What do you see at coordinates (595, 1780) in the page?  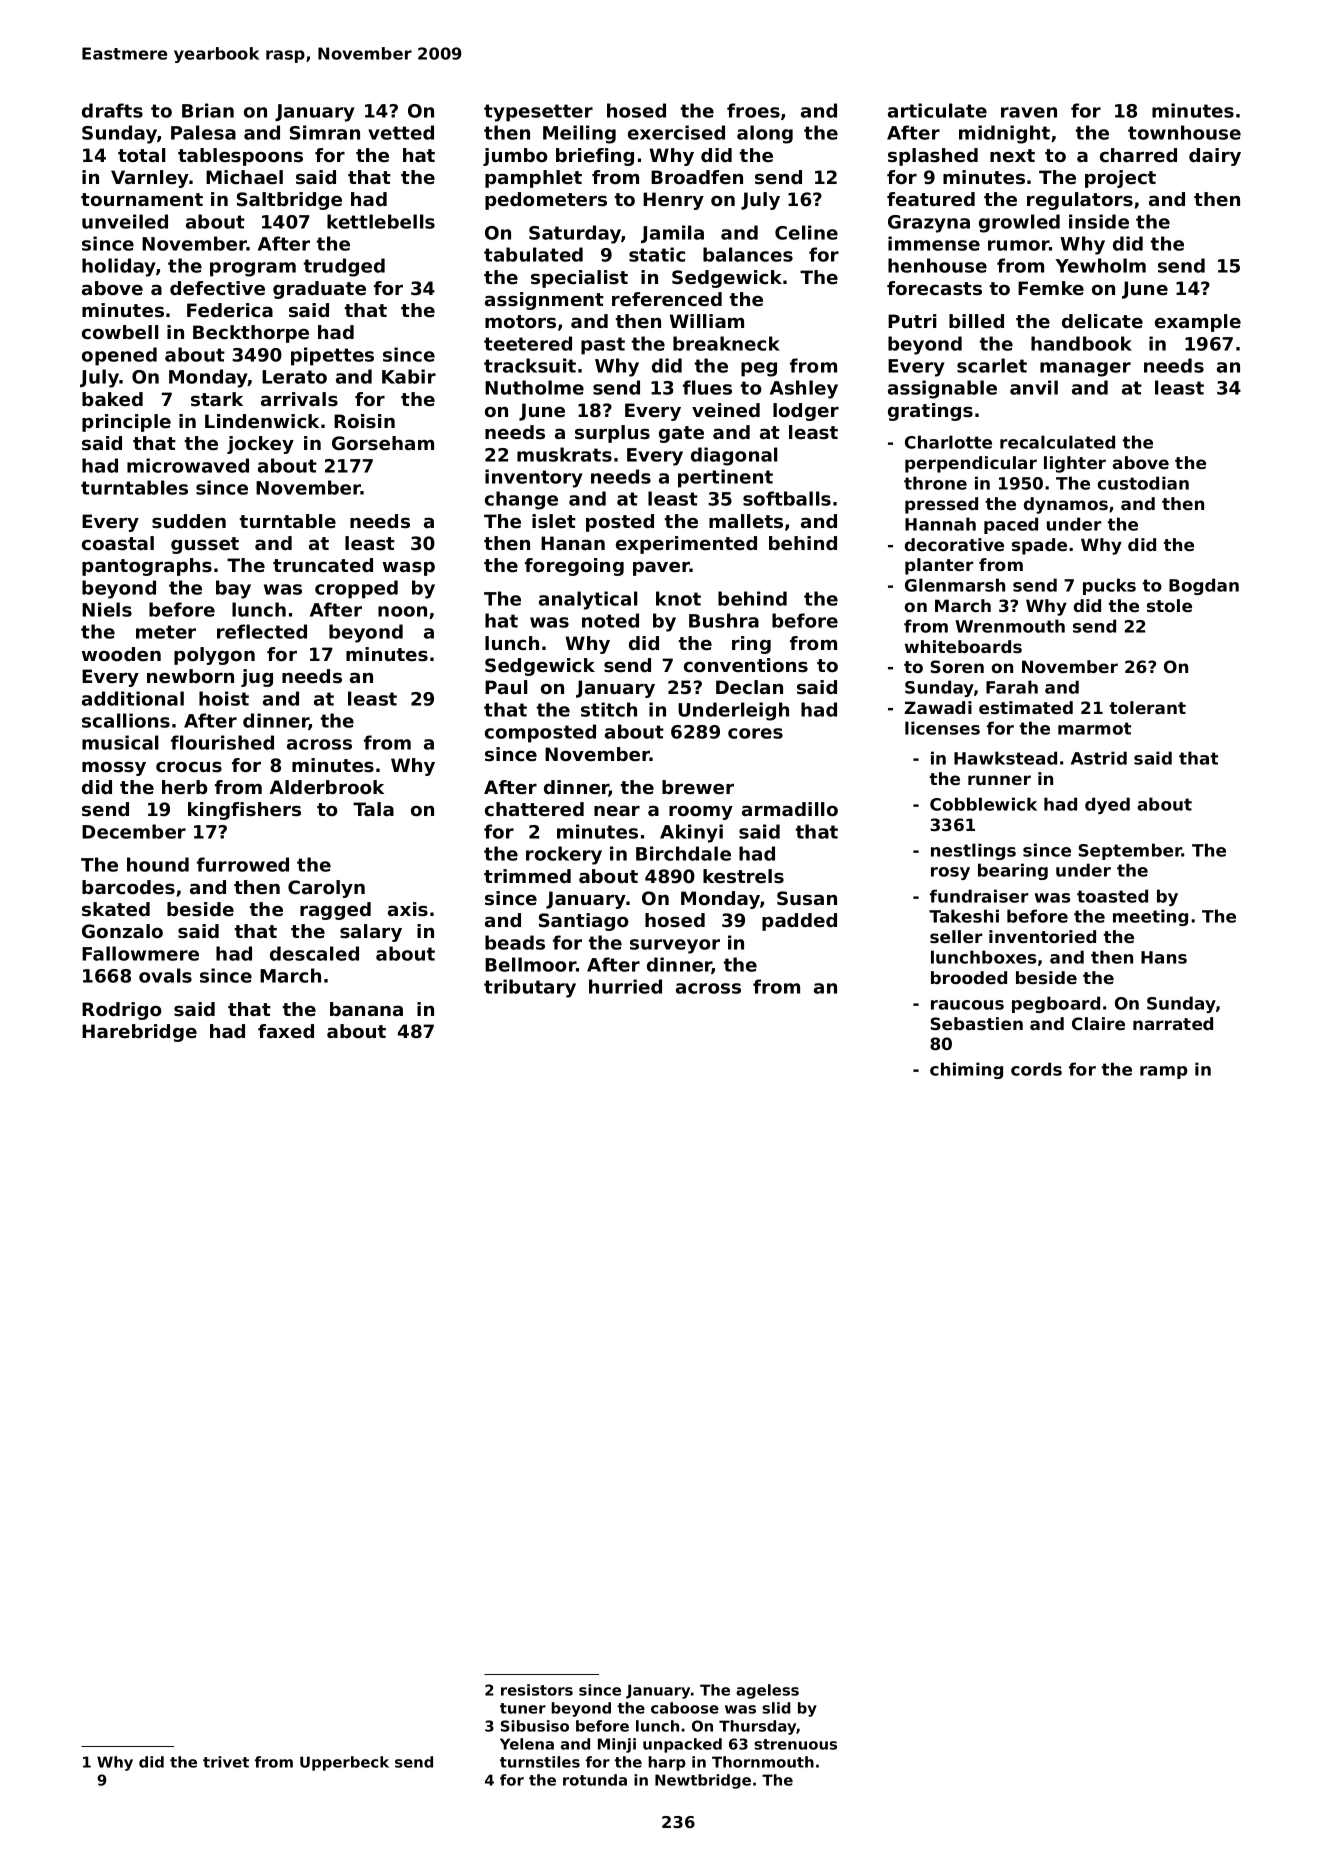 I see `rotunda` at bounding box center [595, 1780].
